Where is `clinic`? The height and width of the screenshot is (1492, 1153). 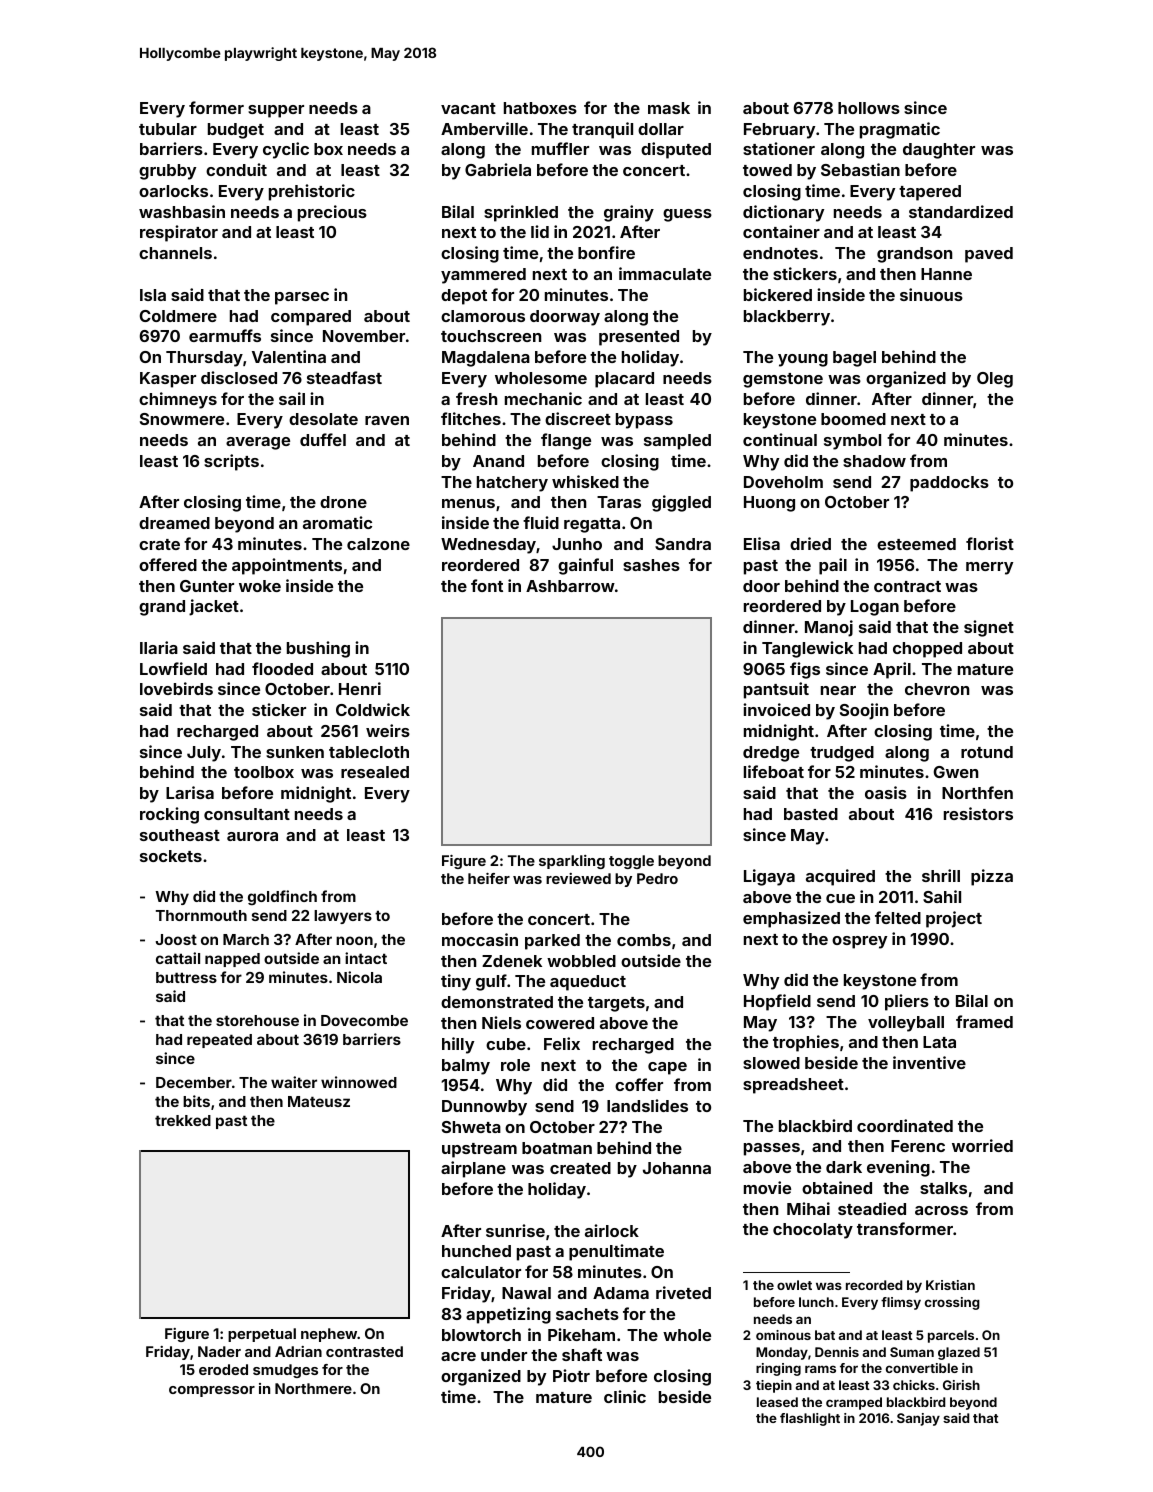
clinic is located at coordinates (625, 1396).
